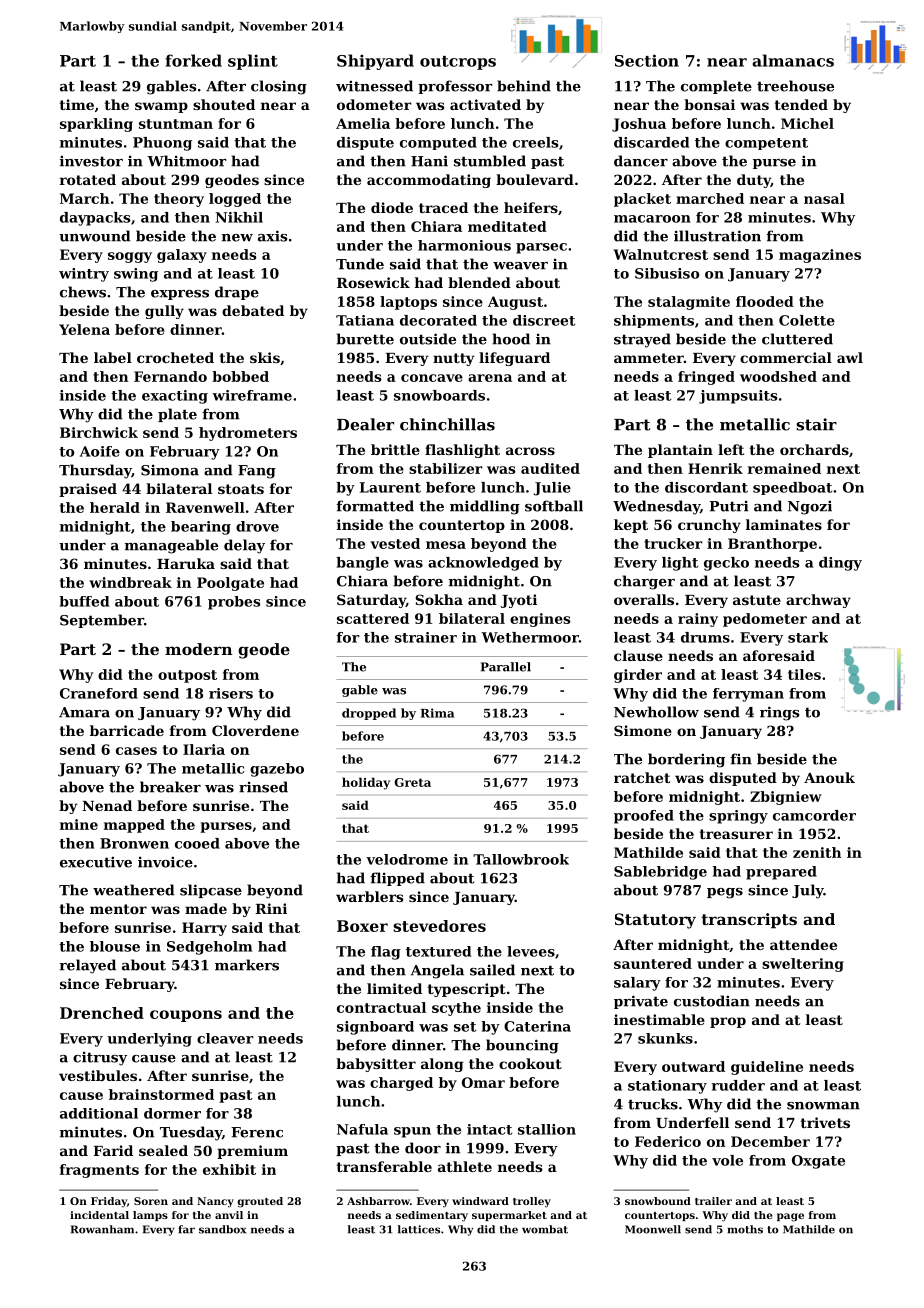  I want to click on rings, so click(779, 713).
